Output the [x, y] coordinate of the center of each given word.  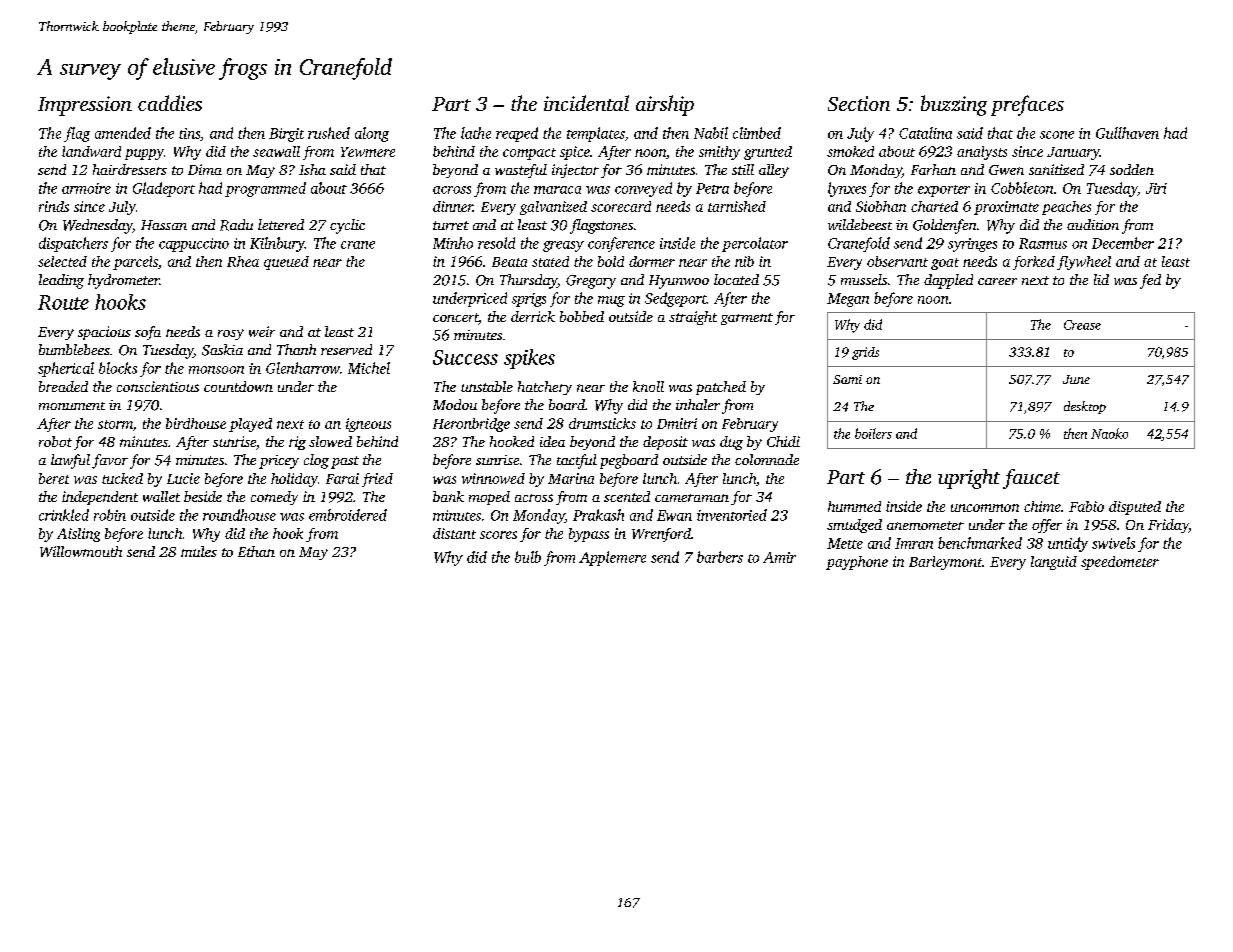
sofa [148, 333]
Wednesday [98, 226]
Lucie [183, 478]
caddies [170, 103]
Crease [1082, 325]
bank [448, 496]
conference [621, 244]
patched [721, 388]
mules [199, 551]
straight [693, 318]
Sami [847, 379]
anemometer [925, 525]
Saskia [222, 350]
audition [1093, 224]
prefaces [1027, 105]
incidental [586, 103]
